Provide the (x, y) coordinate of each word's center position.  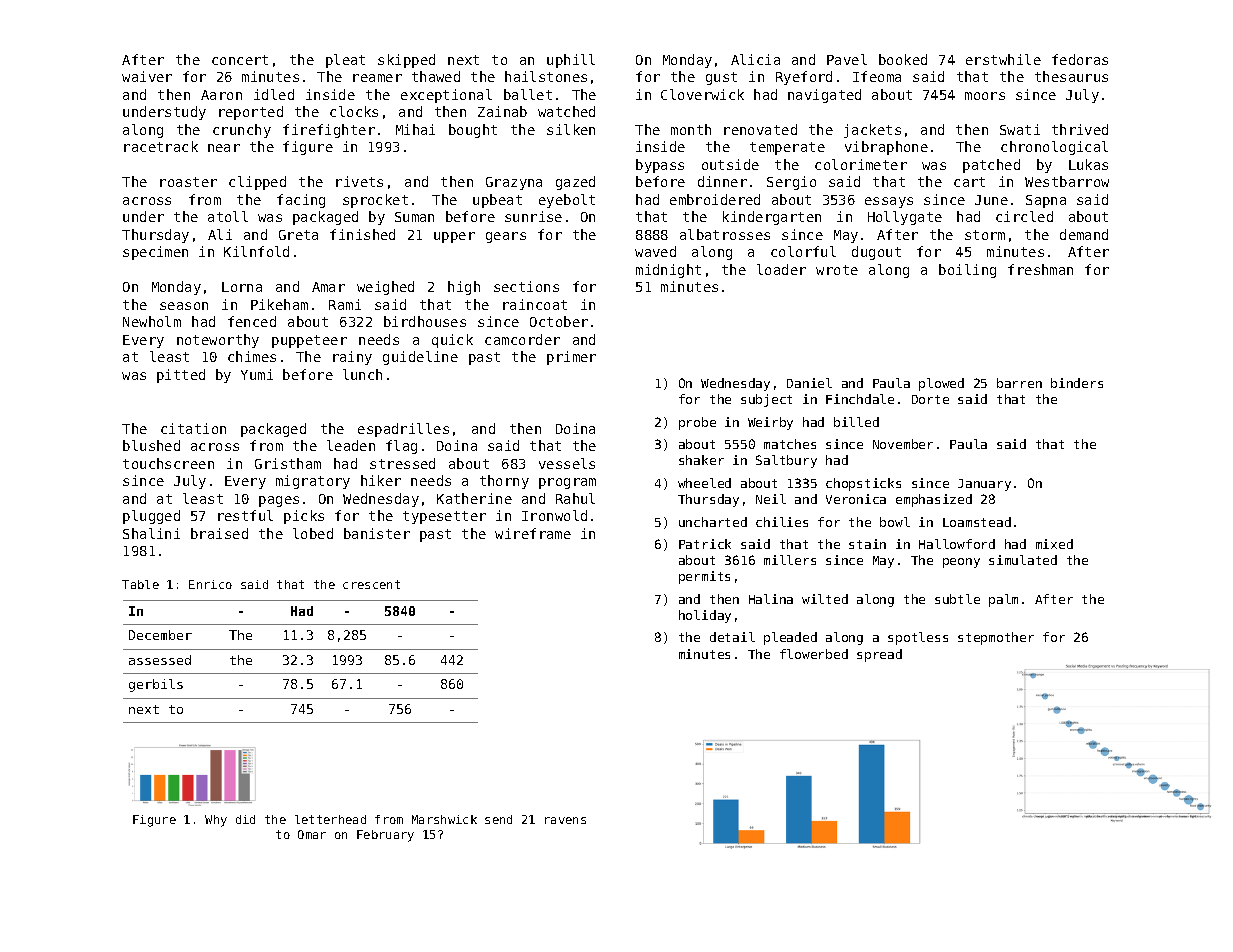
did (245, 819)
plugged (151, 517)
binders (1077, 383)
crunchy (242, 131)
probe (697, 423)
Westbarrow (1067, 181)
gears (506, 237)
